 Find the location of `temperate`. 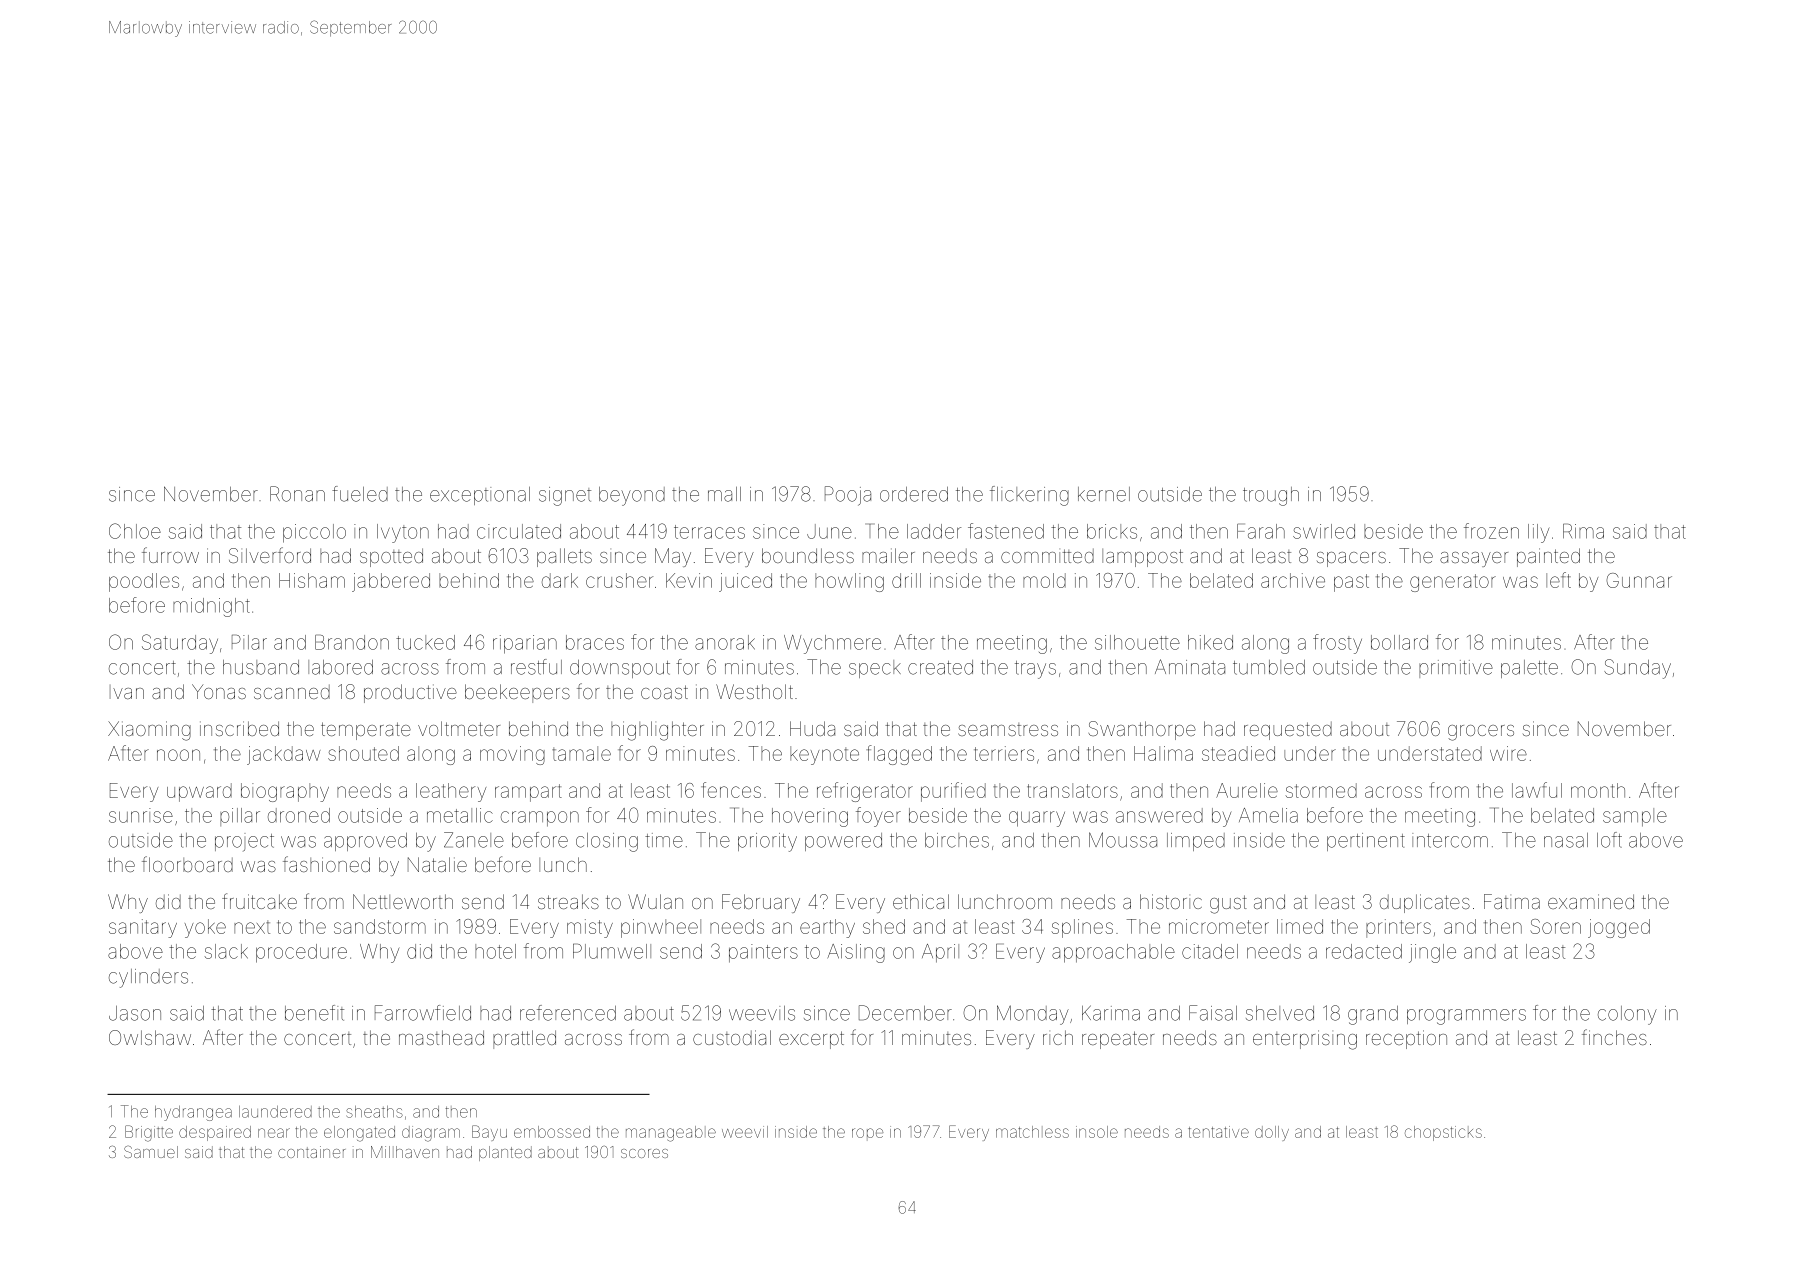

temperate is located at coordinates (366, 731).
